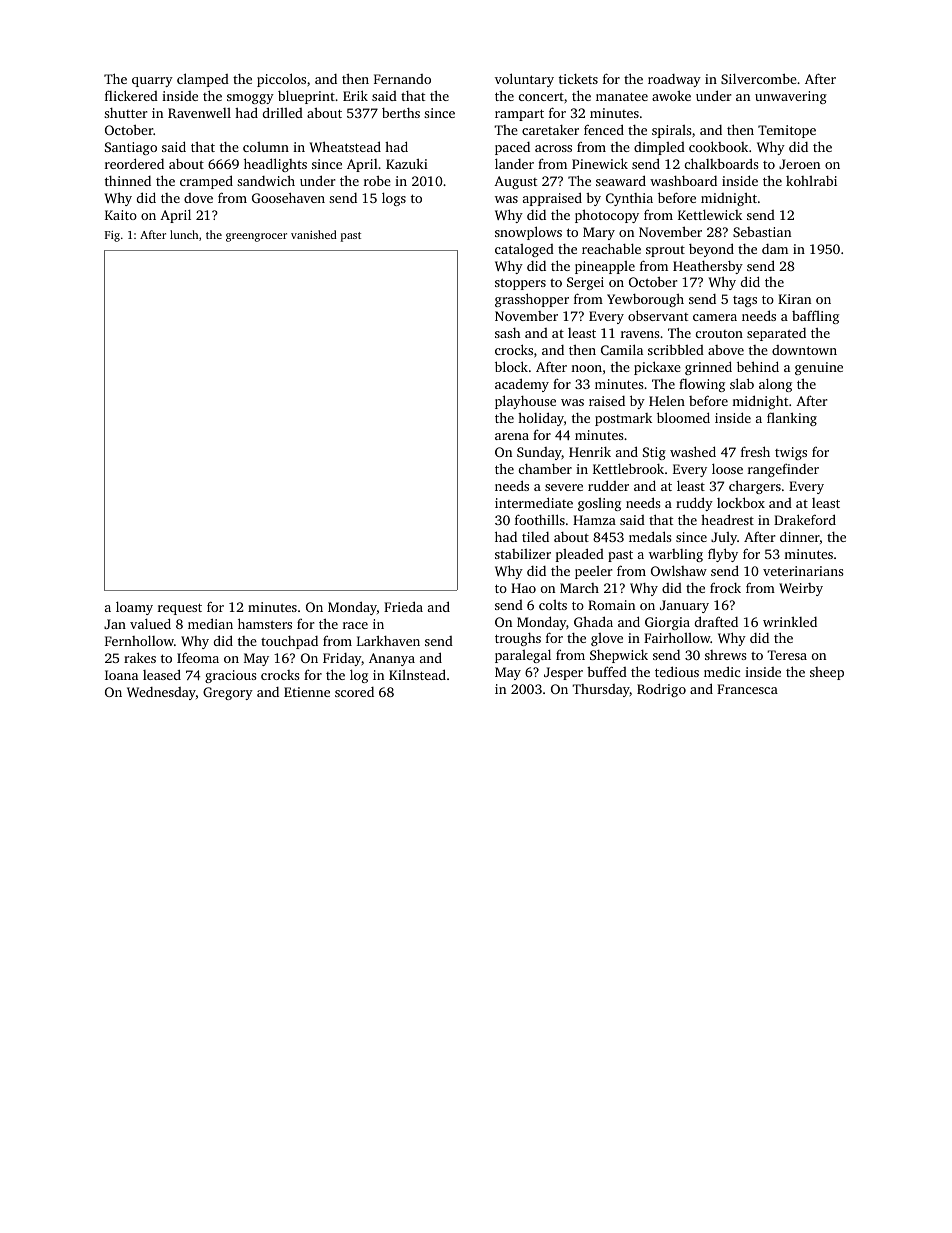 This screenshot has width=952, height=1233. What do you see at coordinates (759, 78) in the screenshot?
I see `Silvercombe` at bounding box center [759, 78].
